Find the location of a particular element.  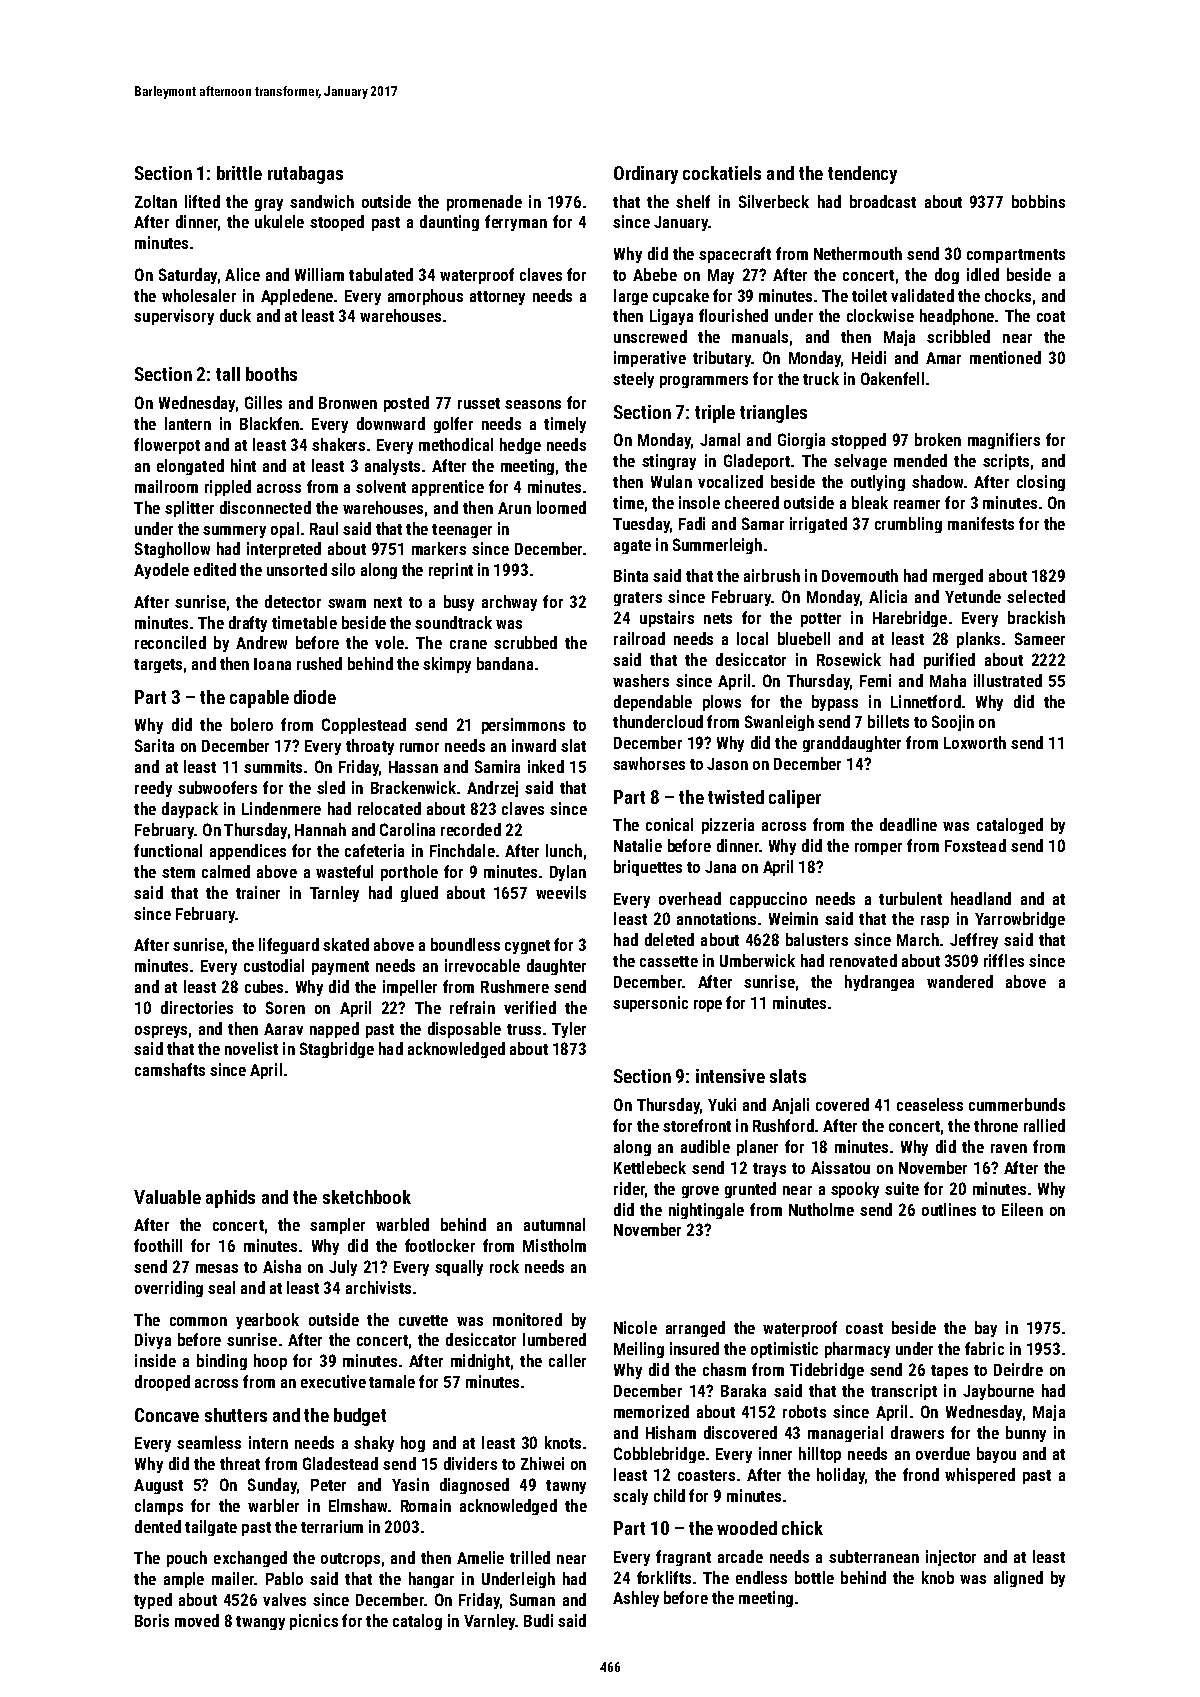

tall is located at coordinates (228, 374).
